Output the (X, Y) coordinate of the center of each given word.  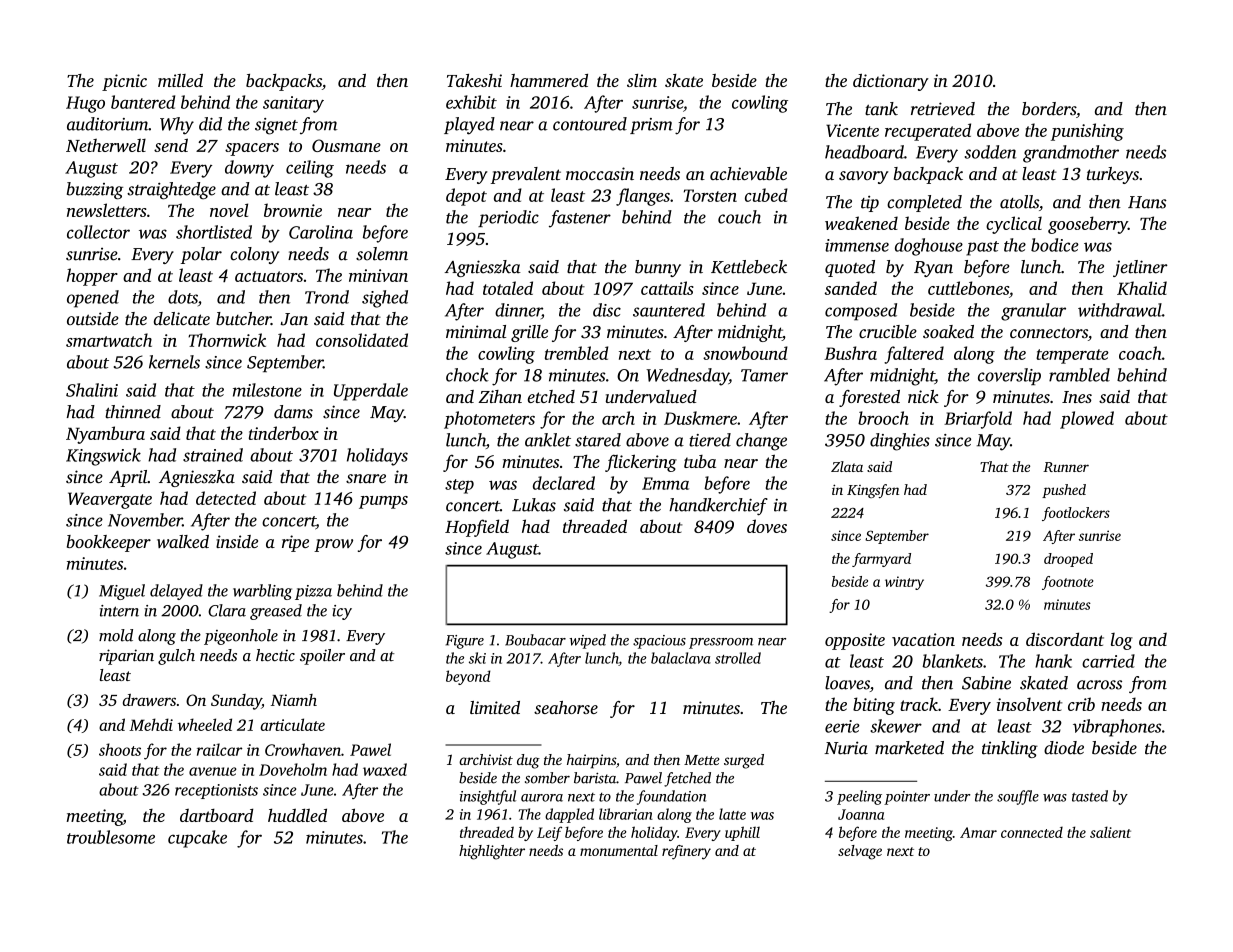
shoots (120, 749)
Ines (1077, 397)
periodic (508, 218)
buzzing (95, 191)
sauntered (669, 310)
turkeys (1113, 175)
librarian (626, 814)
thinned (133, 412)
